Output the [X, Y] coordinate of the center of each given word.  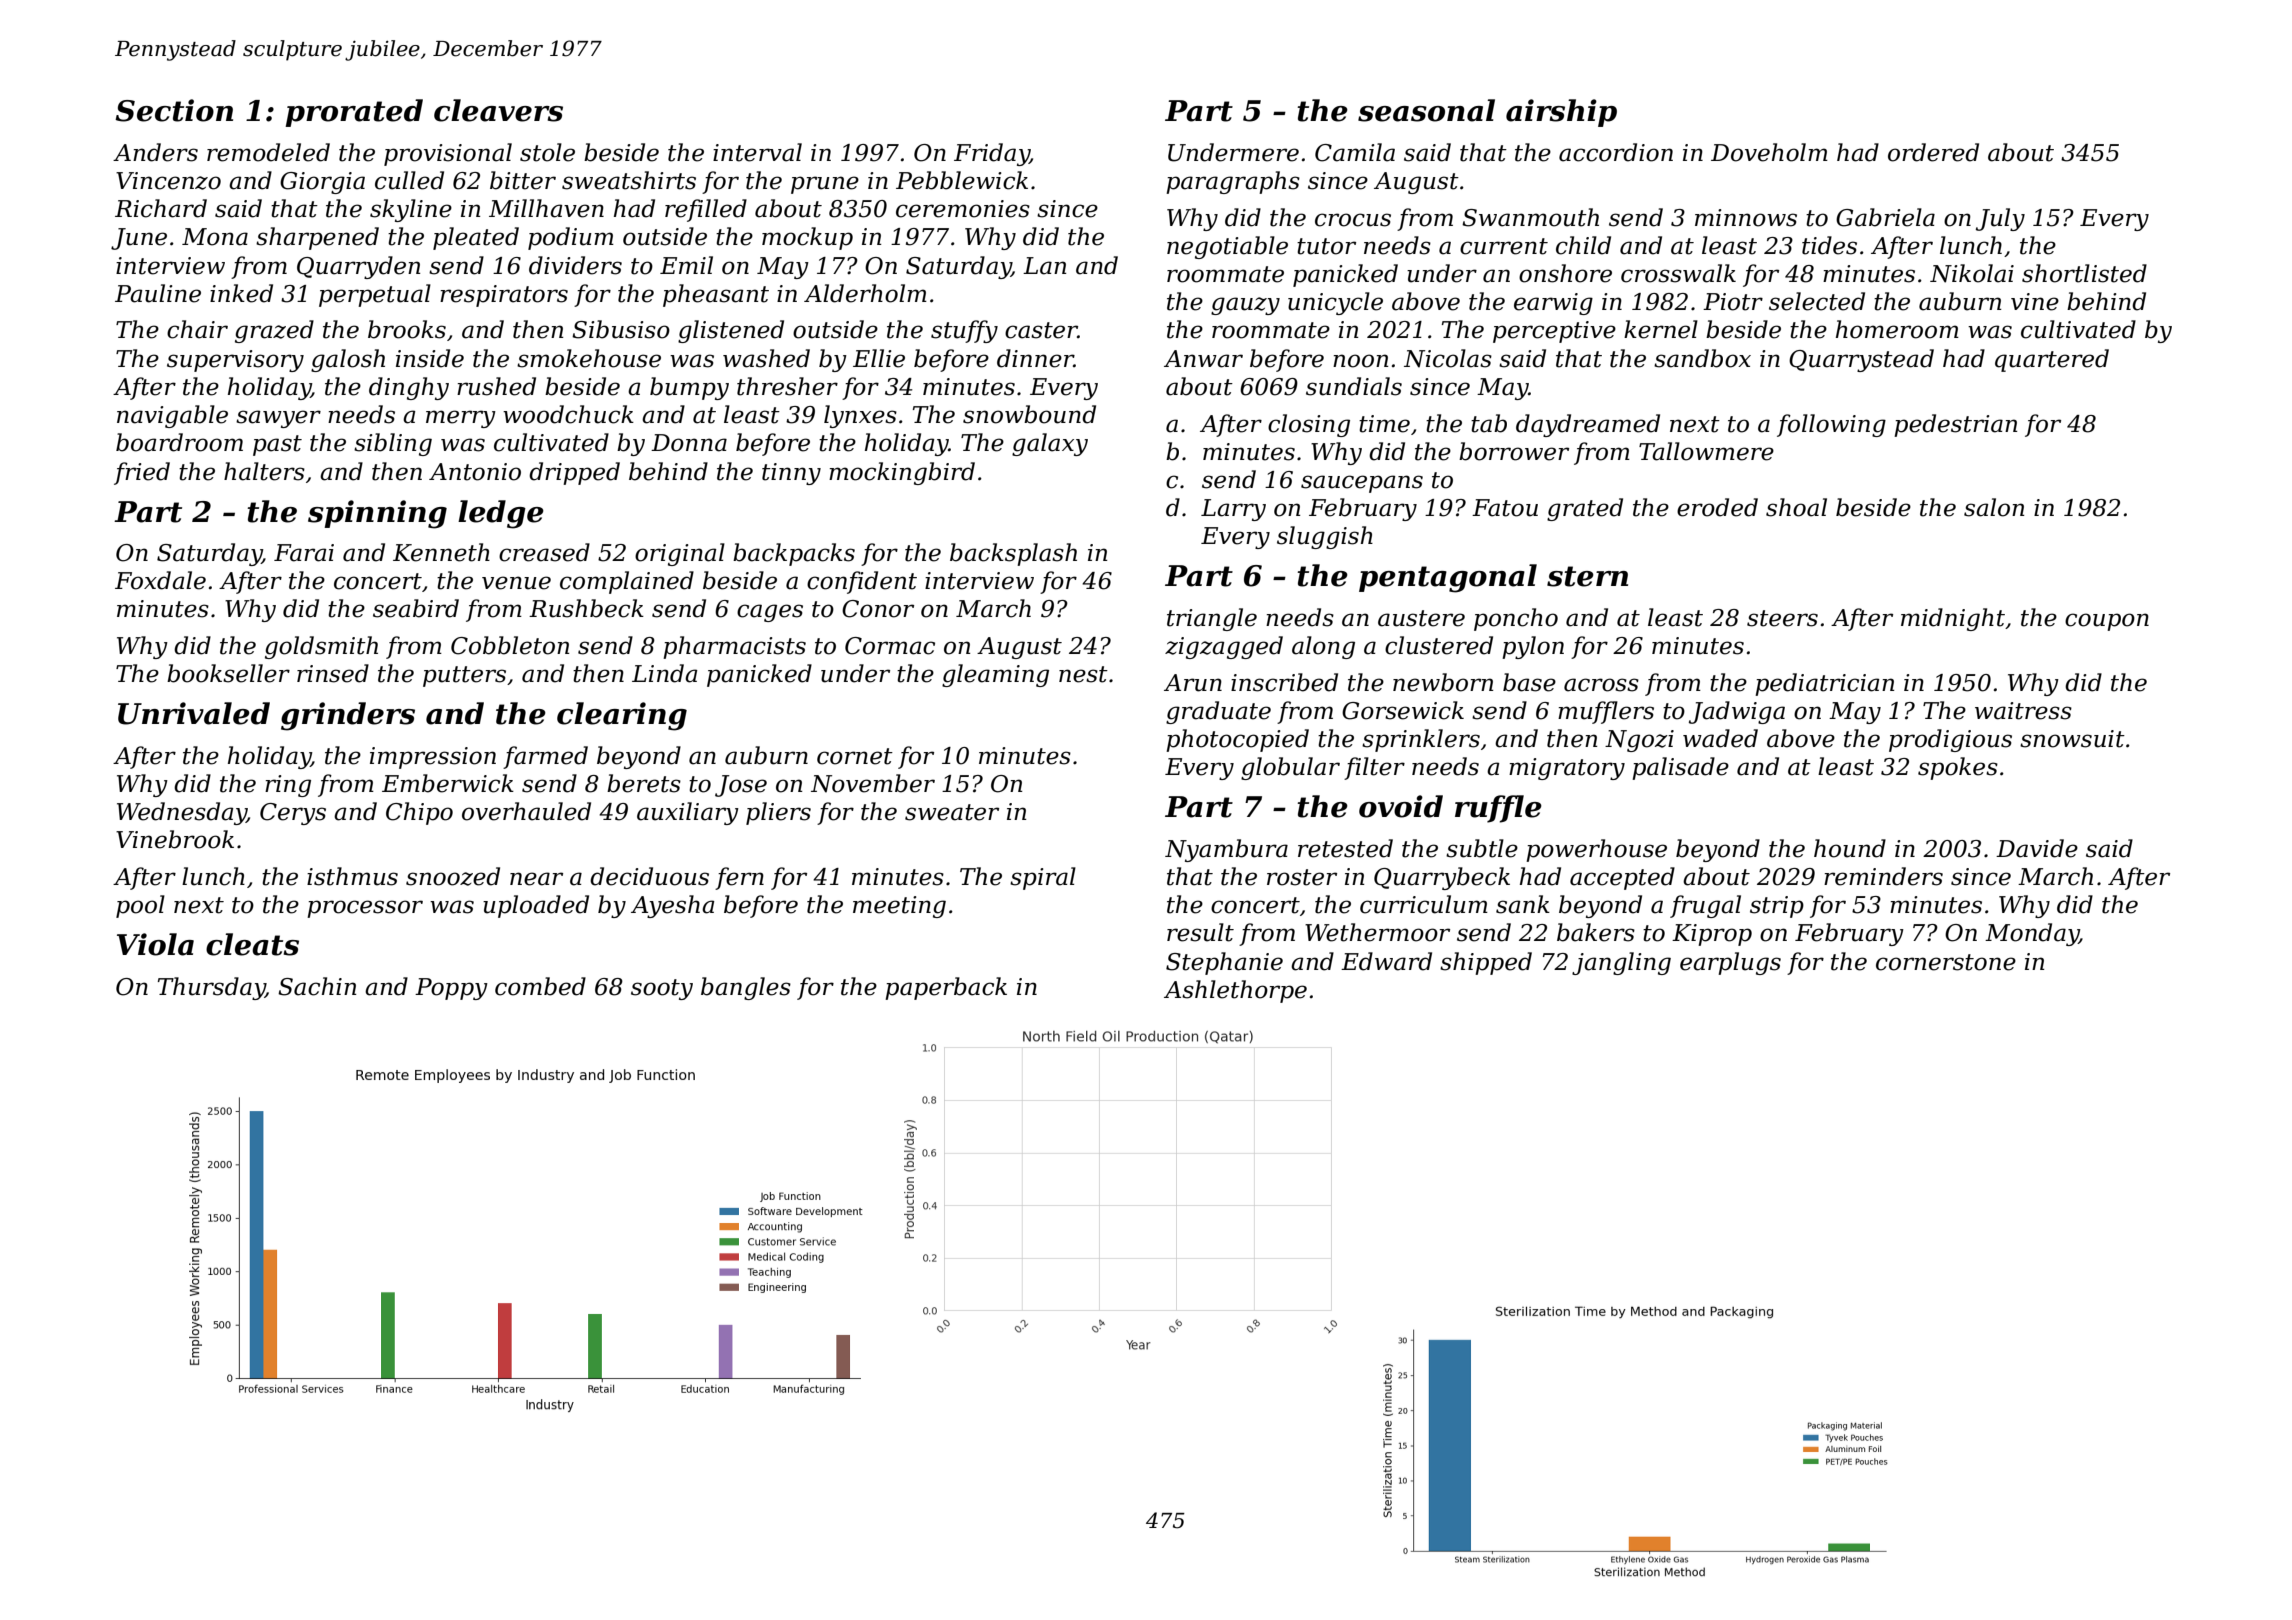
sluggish [1325, 537]
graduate [1218, 712]
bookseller [228, 673]
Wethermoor [1377, 932]
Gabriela [1885, 217]
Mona [215, 237]
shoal [1796, 507]
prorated [354, 113]
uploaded [536, 906]
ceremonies [963, 209]
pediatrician [1825, 684]
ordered [1933, 152]
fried [142, 473]
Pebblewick [962, 180]
